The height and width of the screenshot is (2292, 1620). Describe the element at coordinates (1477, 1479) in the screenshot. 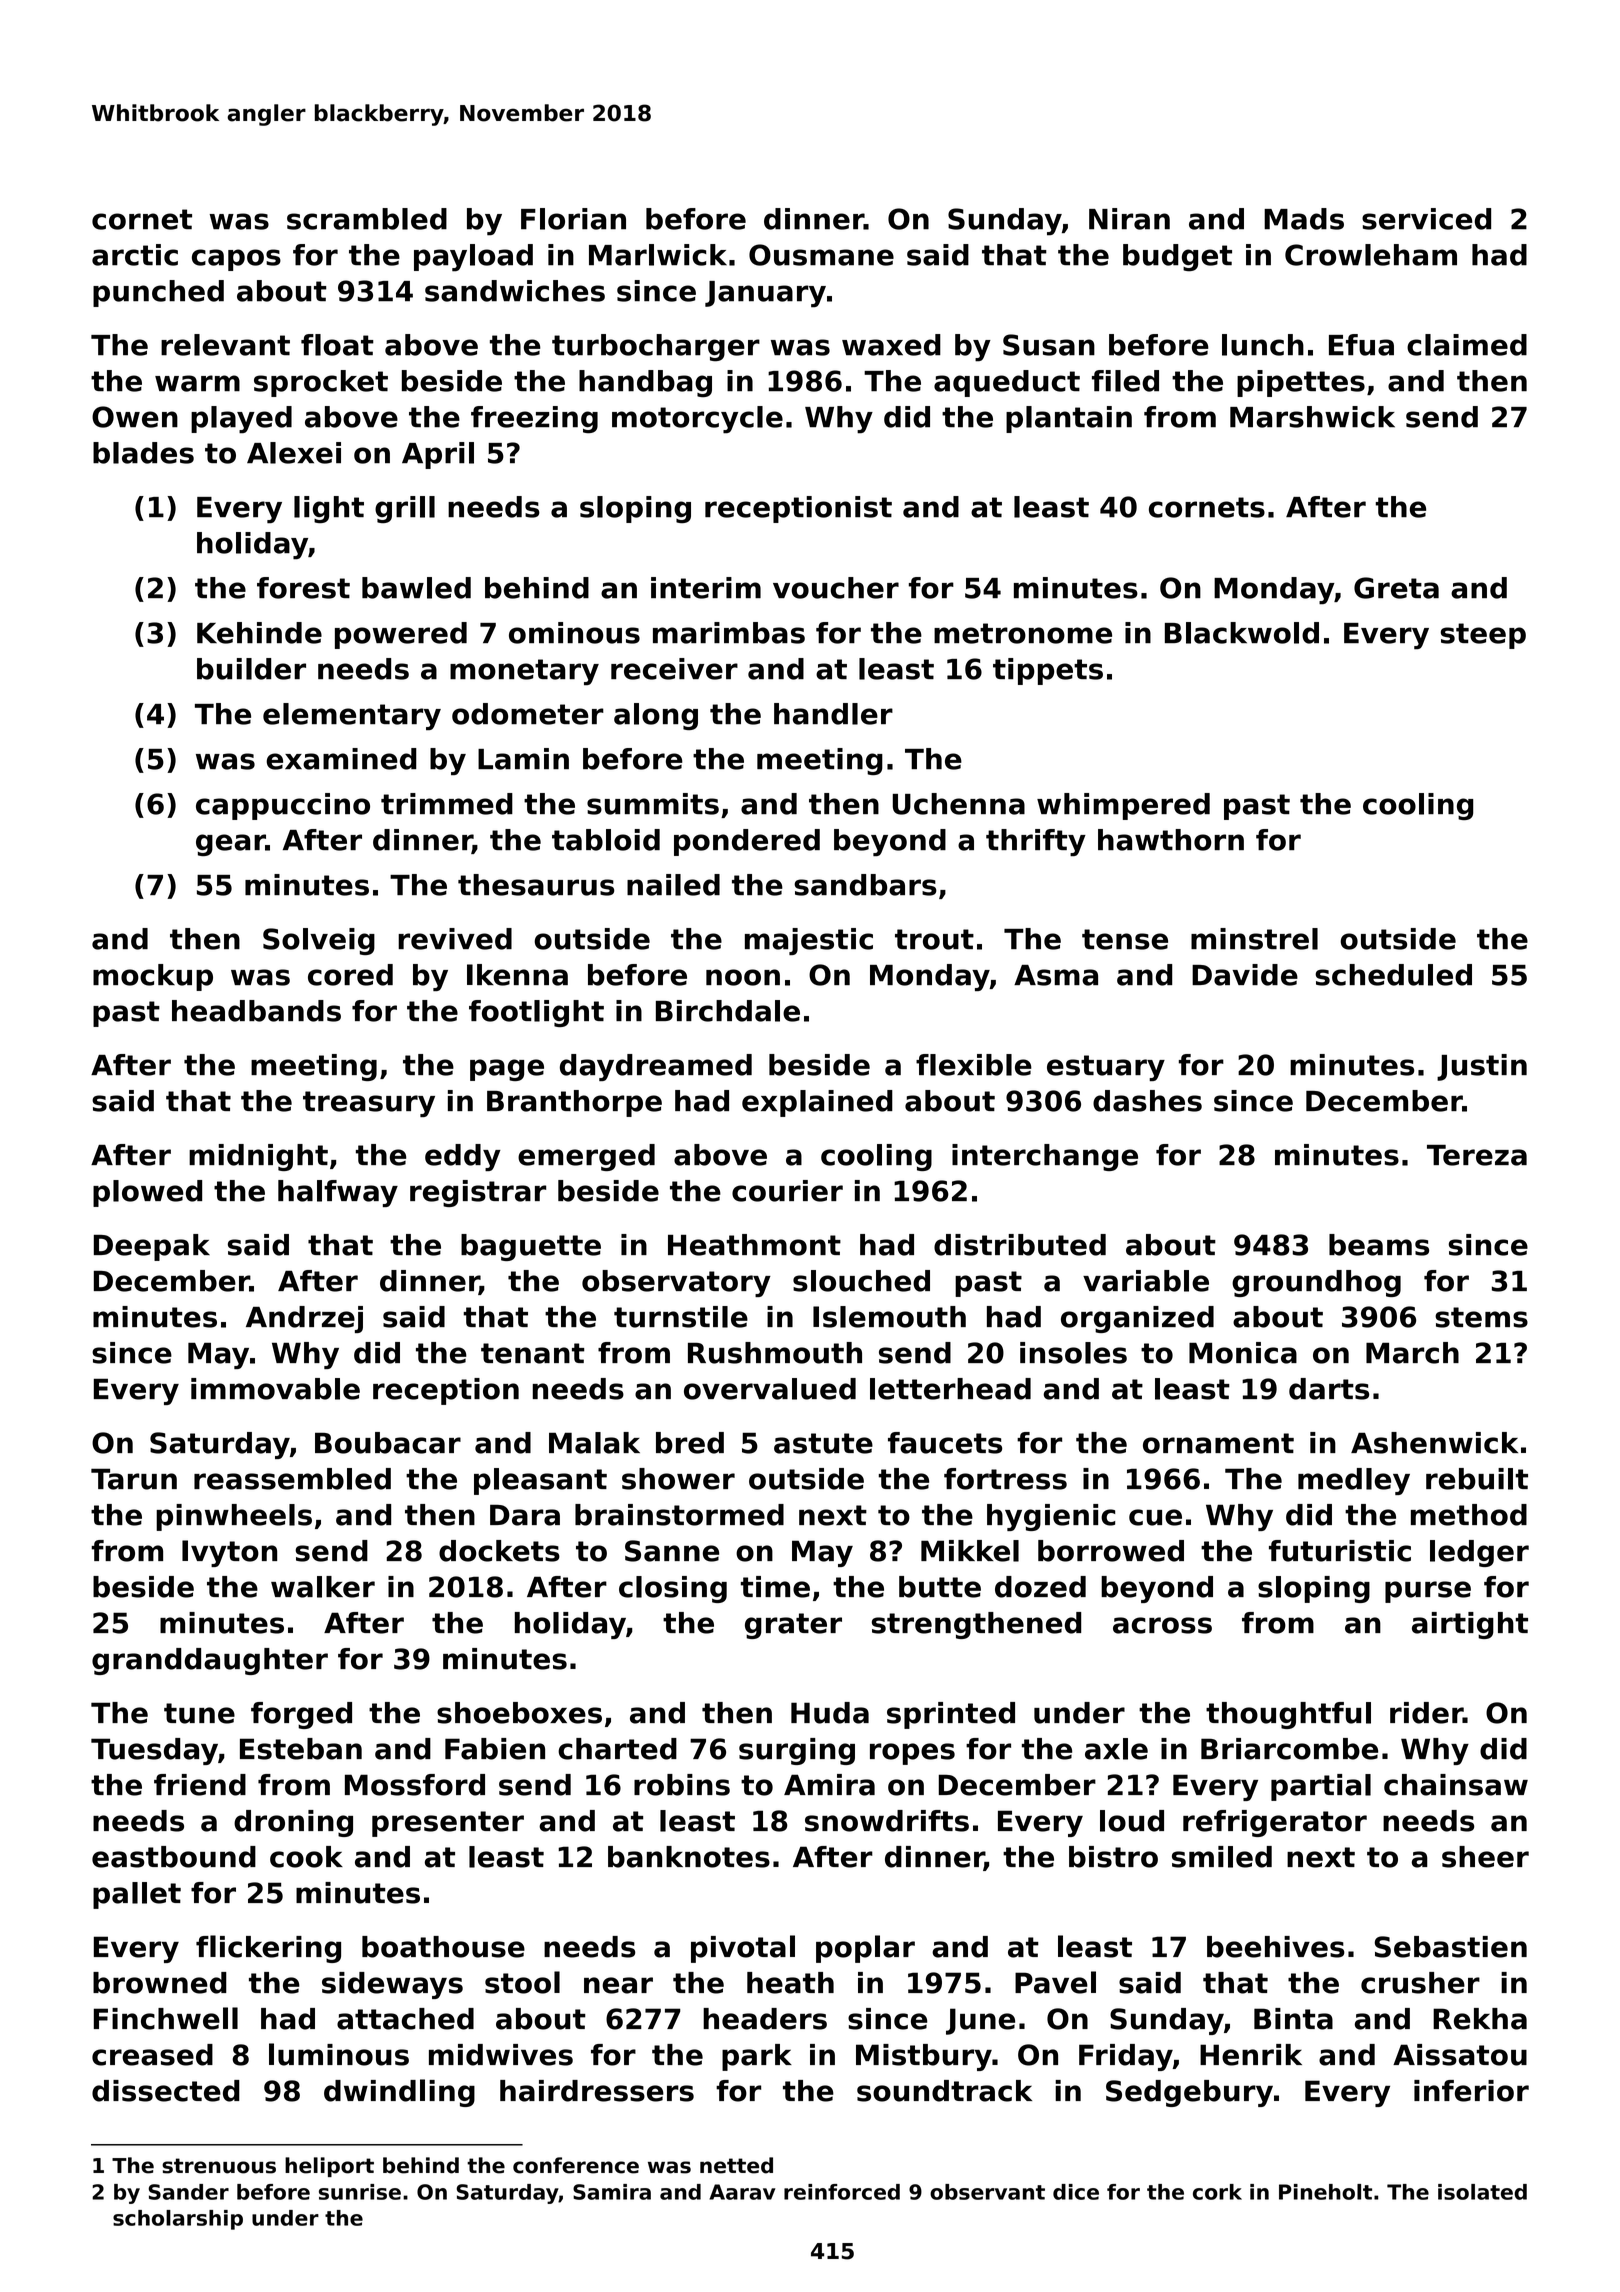

I see `rebuilt` at that location.
